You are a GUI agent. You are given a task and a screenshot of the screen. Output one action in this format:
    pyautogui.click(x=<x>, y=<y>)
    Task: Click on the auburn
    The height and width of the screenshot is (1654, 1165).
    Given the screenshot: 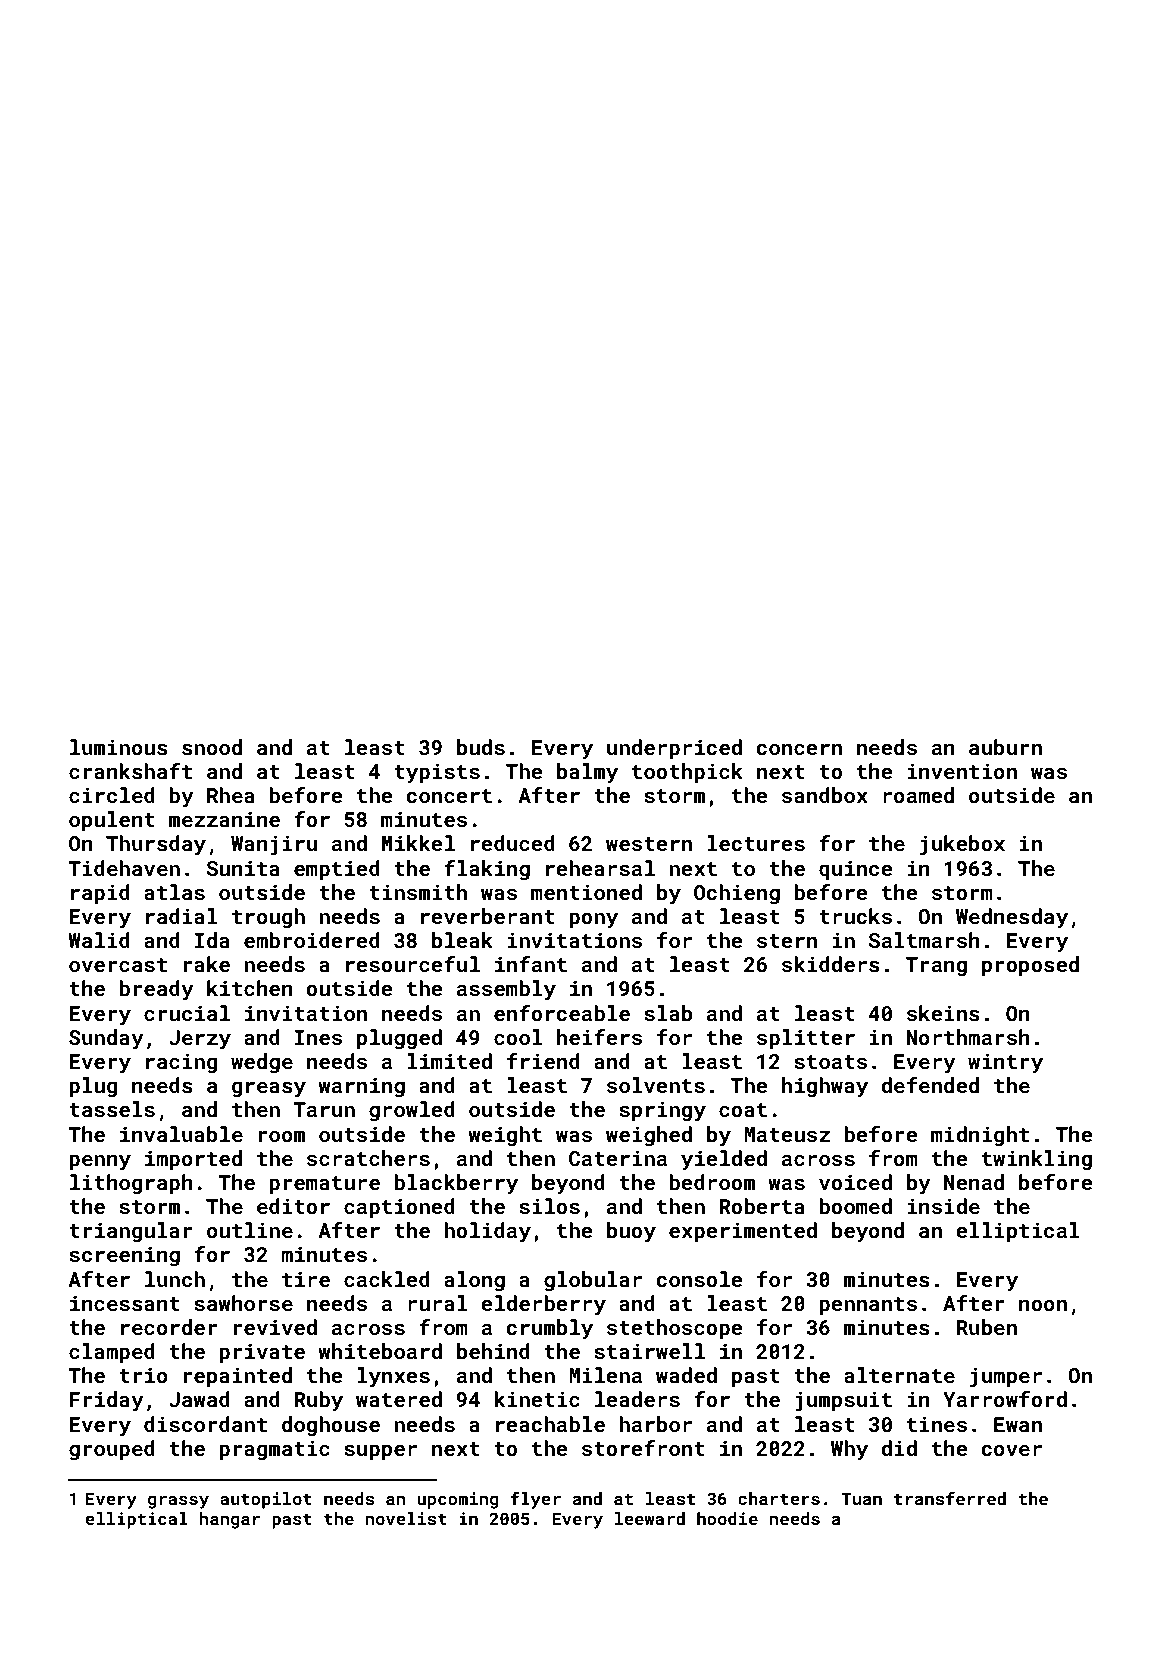 What is the action you would take?
    pyautogui.click(x=1005, y=747)
